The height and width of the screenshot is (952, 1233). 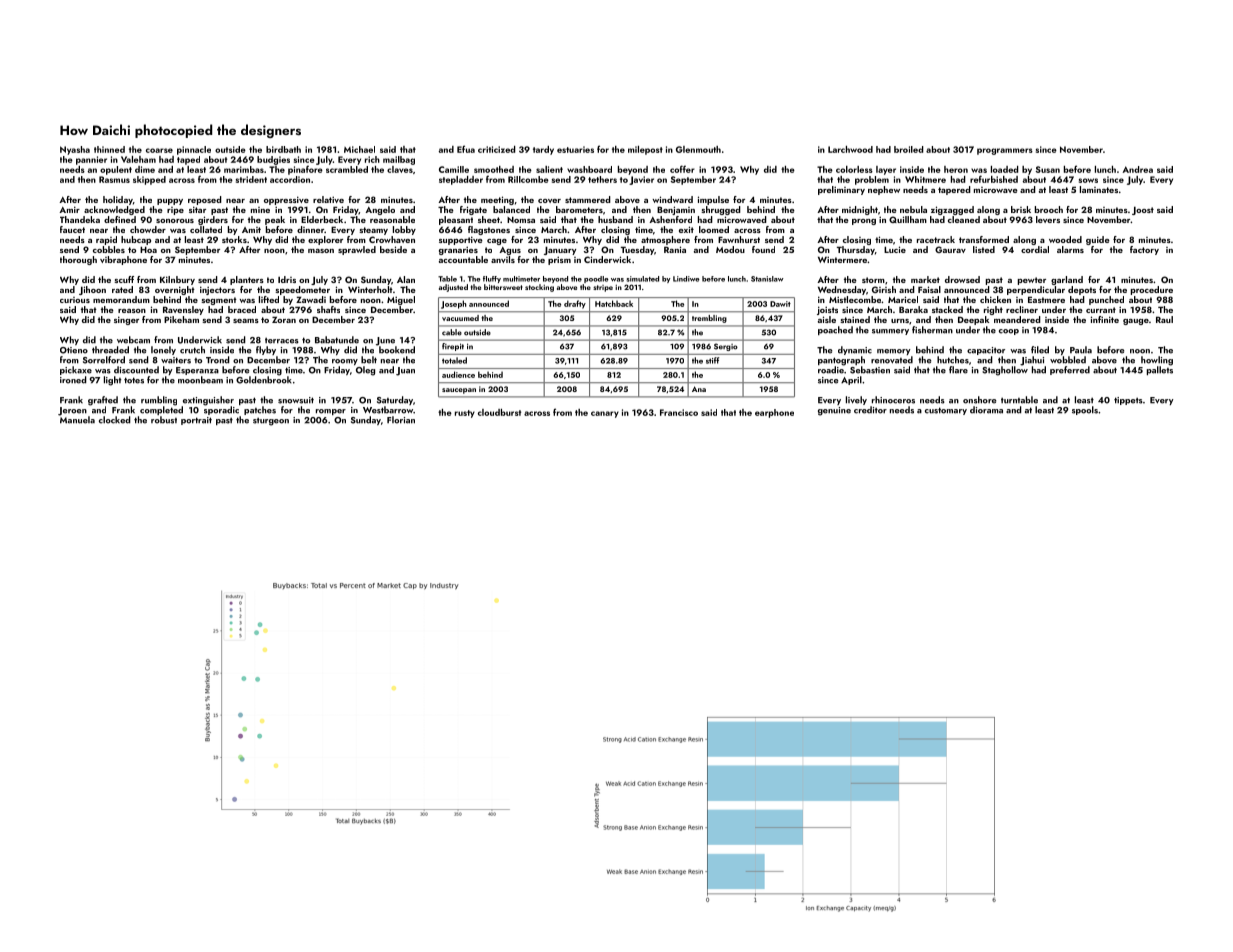 What do you see at coordinates (682, 169) in the screenshot?
I see `coffer` at bounding box center [682, 169].
